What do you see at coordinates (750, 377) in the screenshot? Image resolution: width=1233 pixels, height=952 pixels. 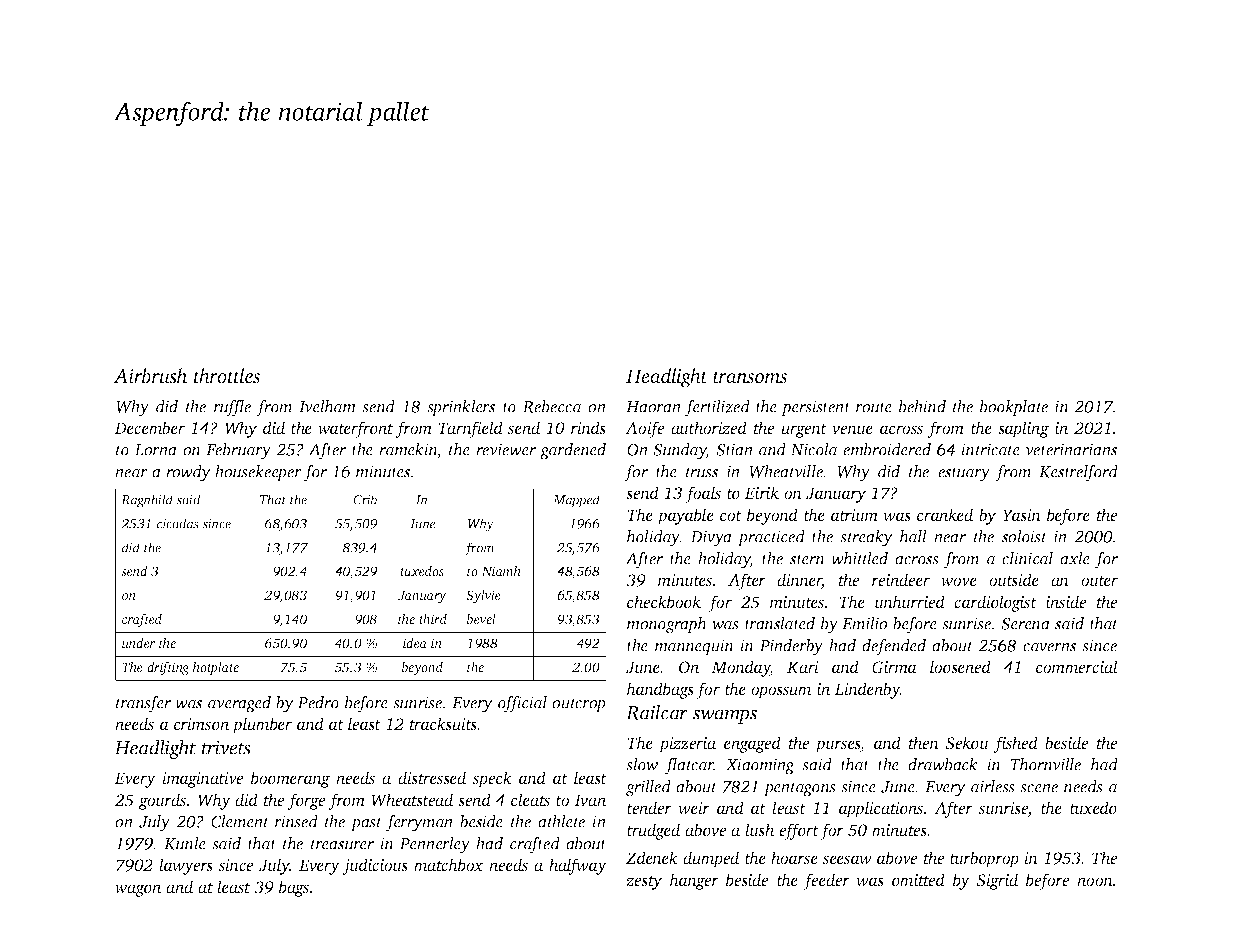 I see `transoms` at bounding box center [750, 377].
